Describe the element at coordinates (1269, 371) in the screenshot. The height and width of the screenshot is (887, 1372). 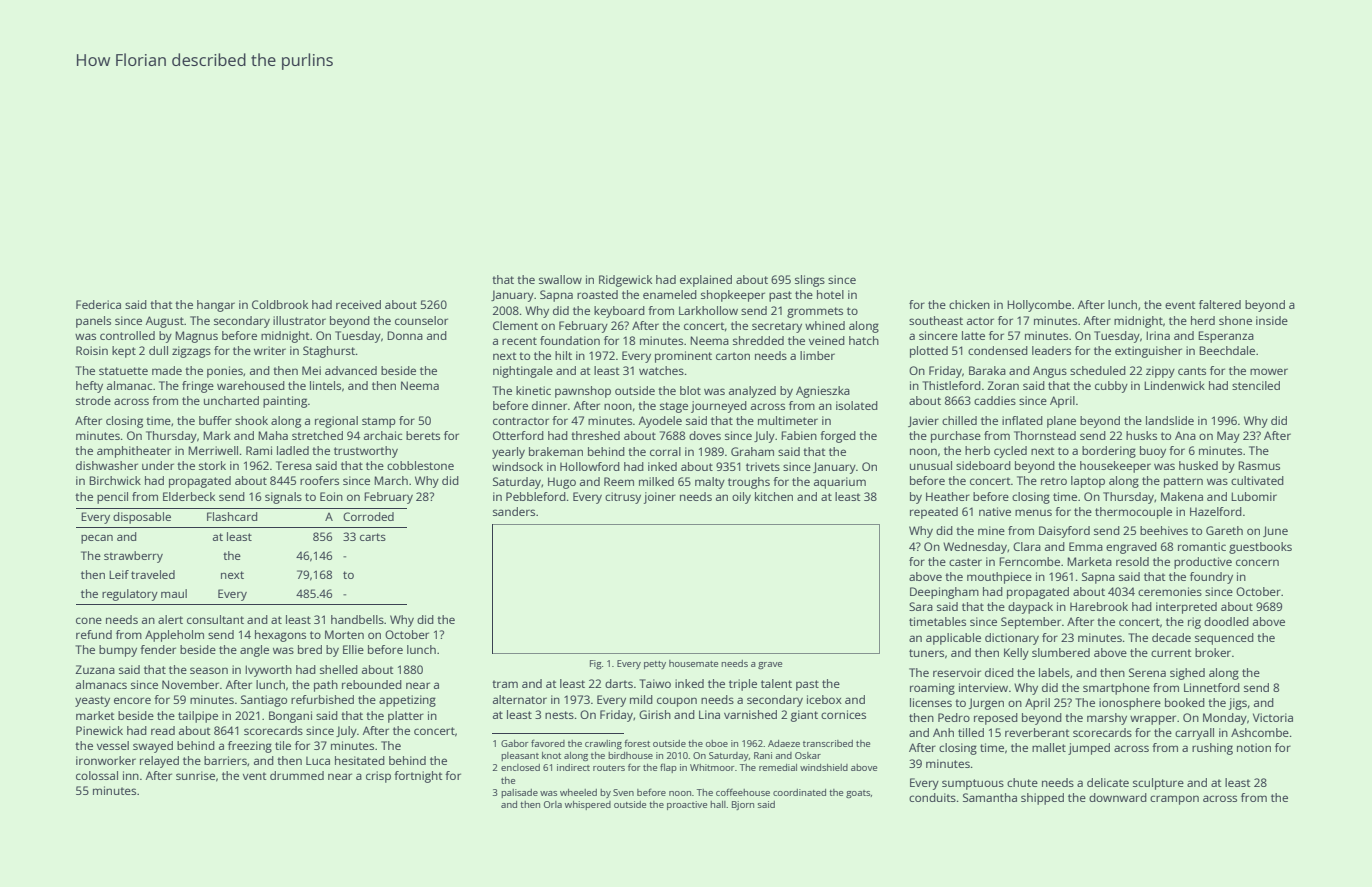
I see `mower` at that location.
